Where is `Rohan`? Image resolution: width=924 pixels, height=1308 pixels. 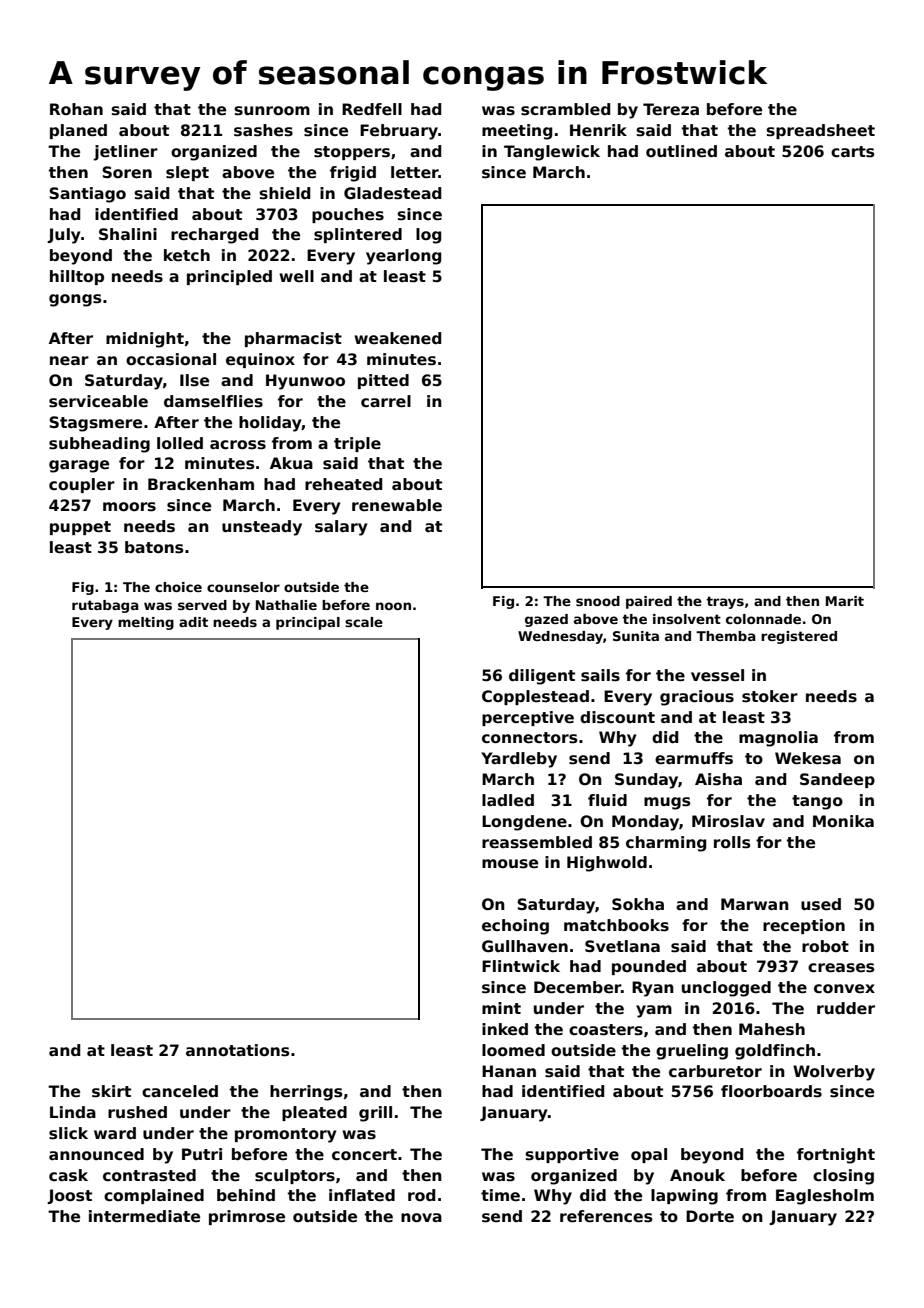
Rohan is located at coordinates (76, 109).
